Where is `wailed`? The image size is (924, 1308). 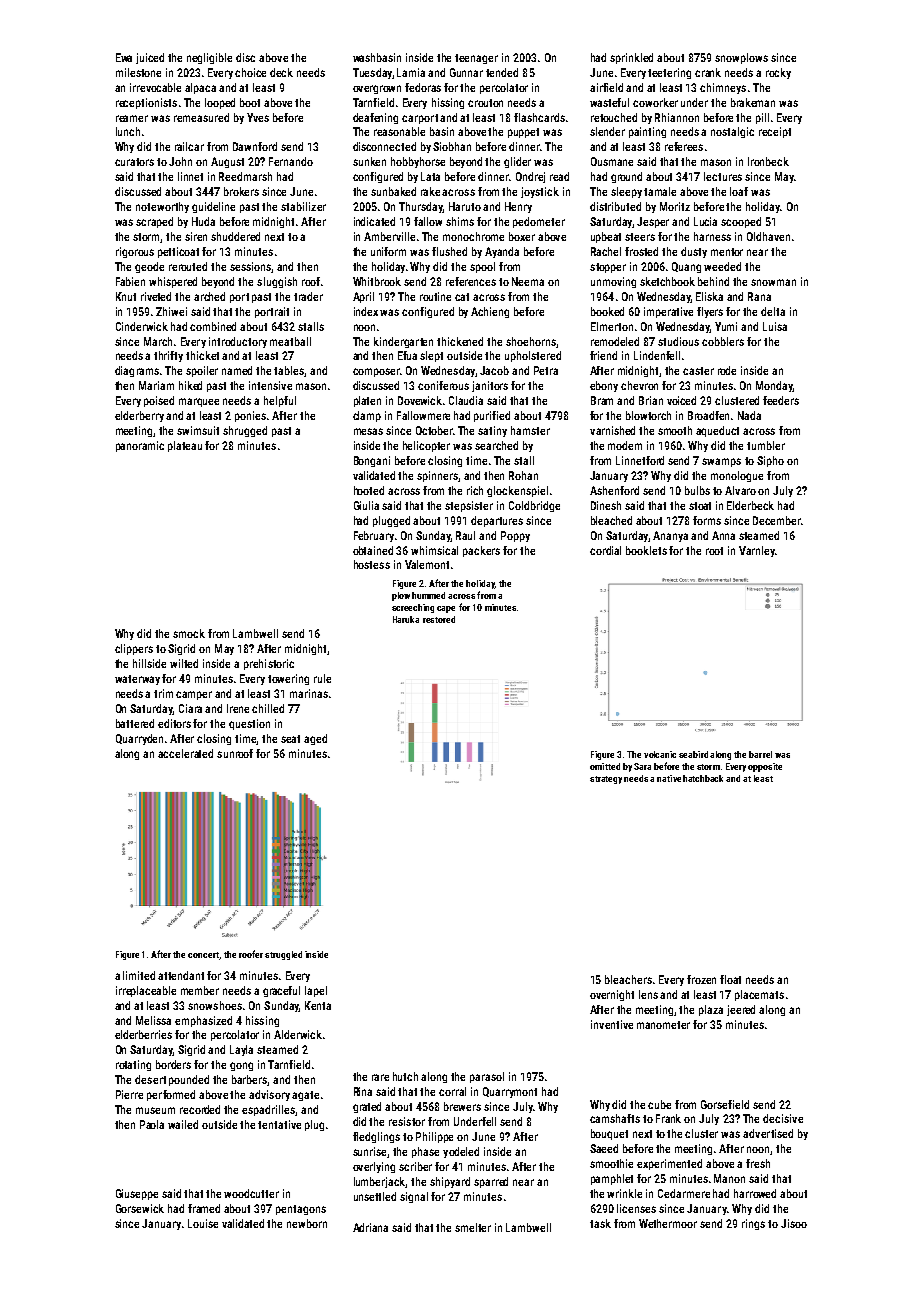
wailed is located at coordinates (183, 1124).
